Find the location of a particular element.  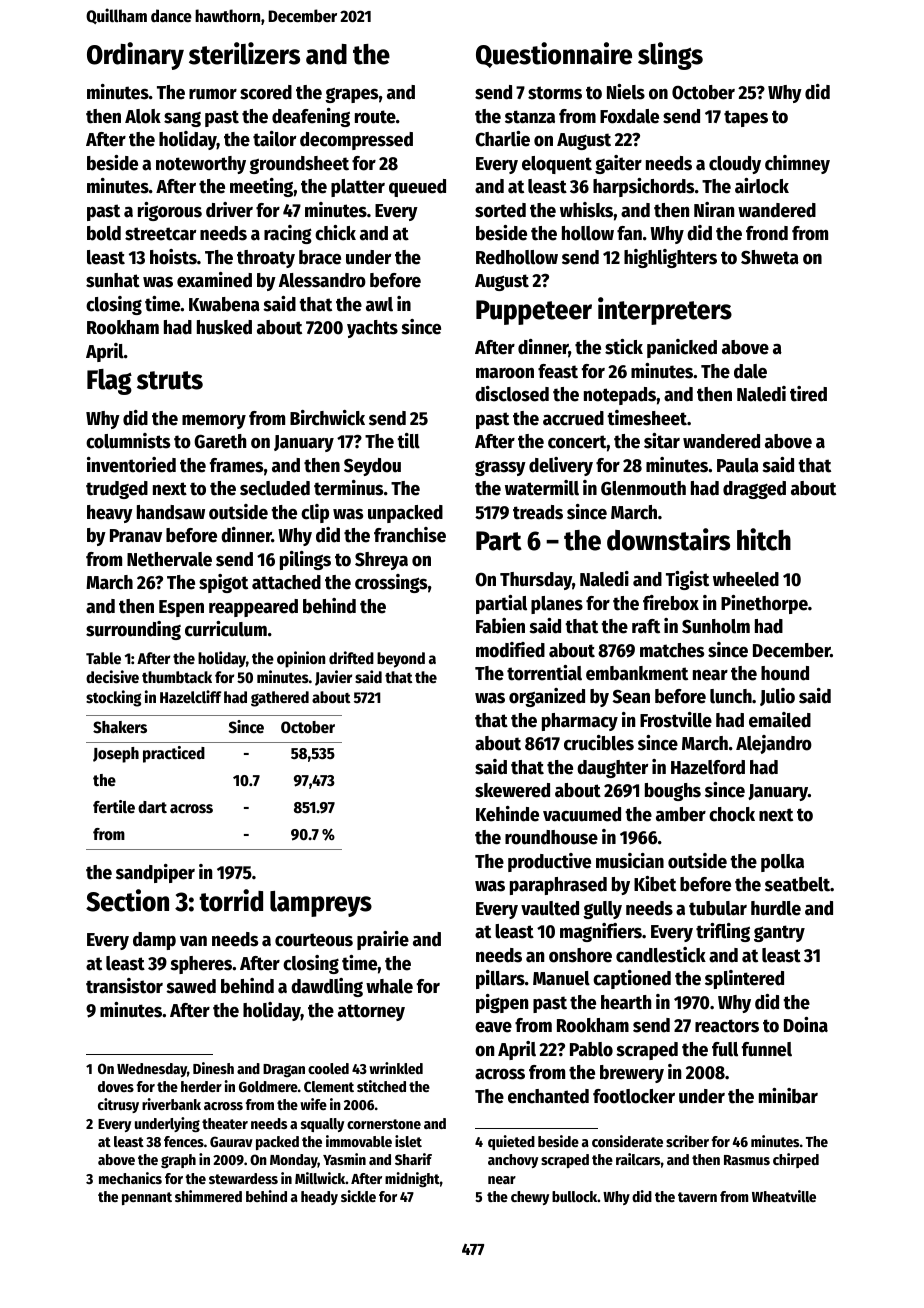

Charlie is located at coordinates (502, 139).
